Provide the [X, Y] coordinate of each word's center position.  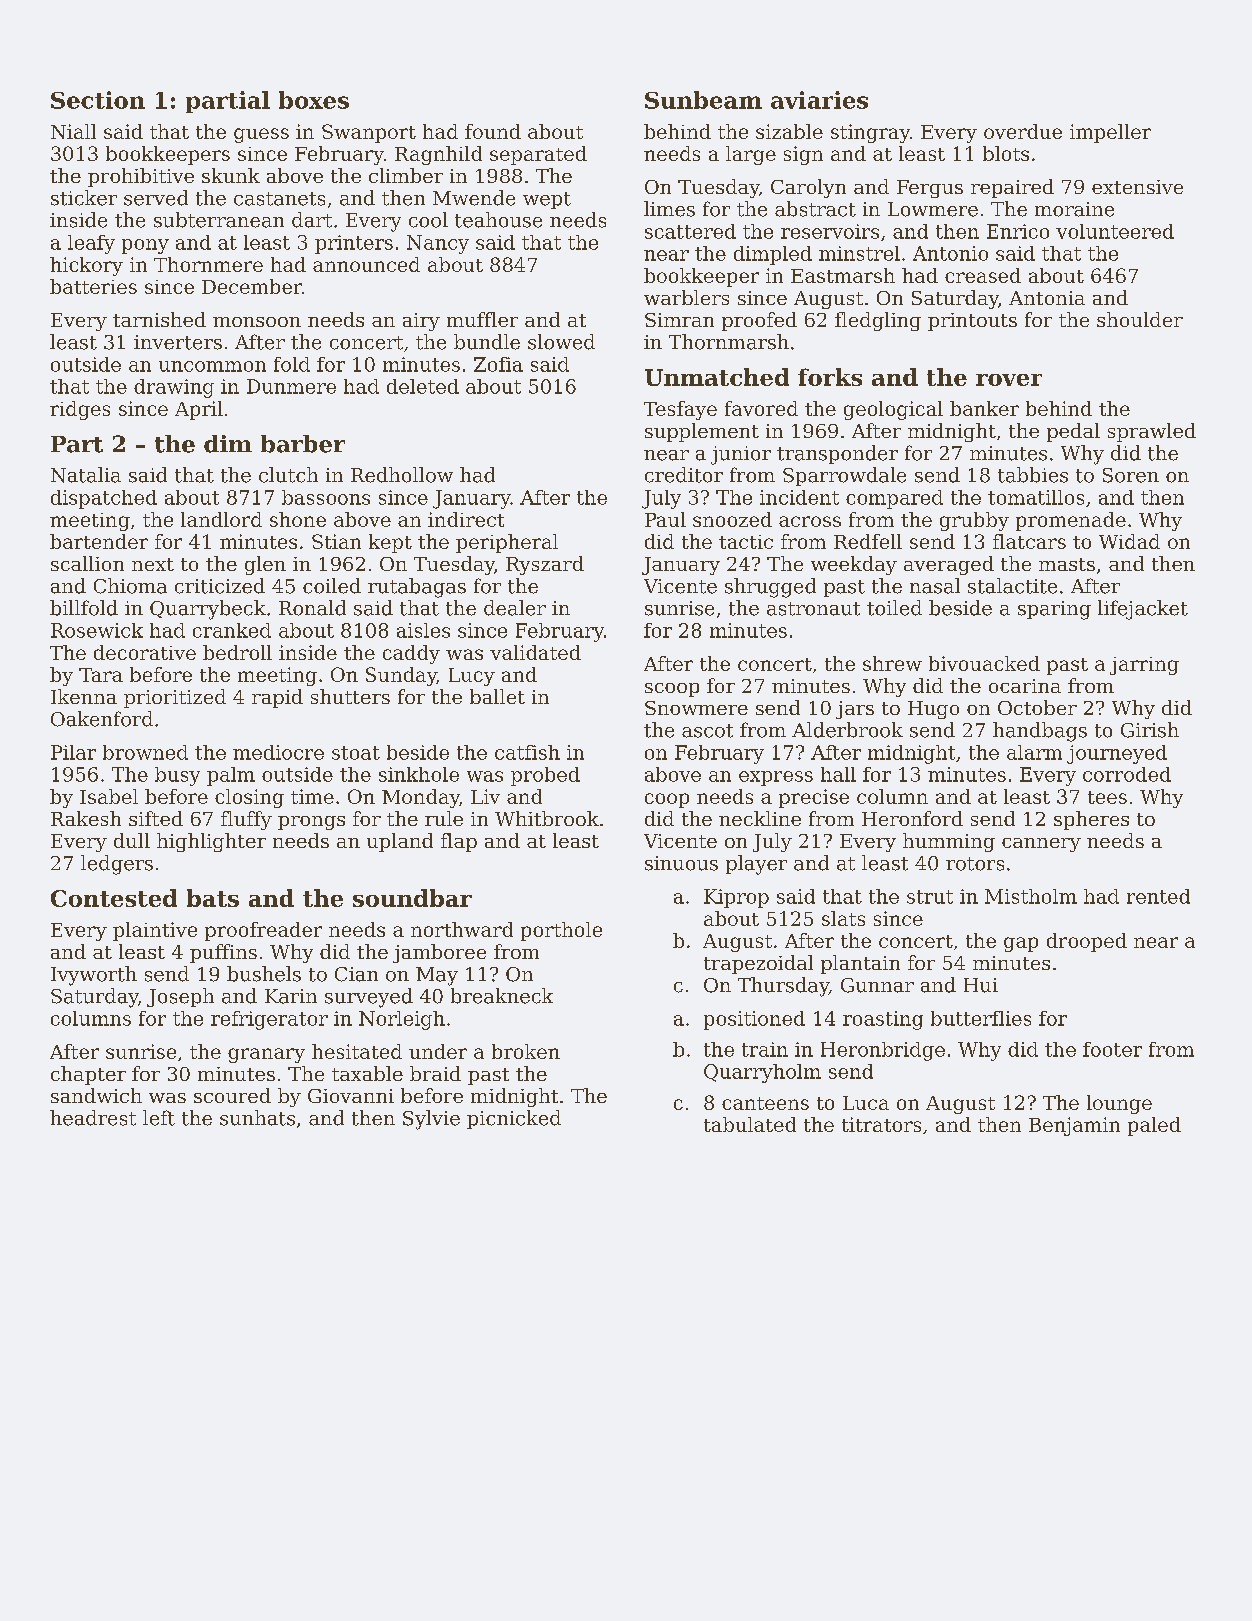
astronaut [813, 609]
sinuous [681, 863]
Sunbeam [703, 100]
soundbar [412, 898]
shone [298, 519]
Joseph [180, 997]
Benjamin [1074, 1126]
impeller [1110, 133]
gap [1021, 944]
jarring [1144, 666]
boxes [314, 100]
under [438, 1051]
